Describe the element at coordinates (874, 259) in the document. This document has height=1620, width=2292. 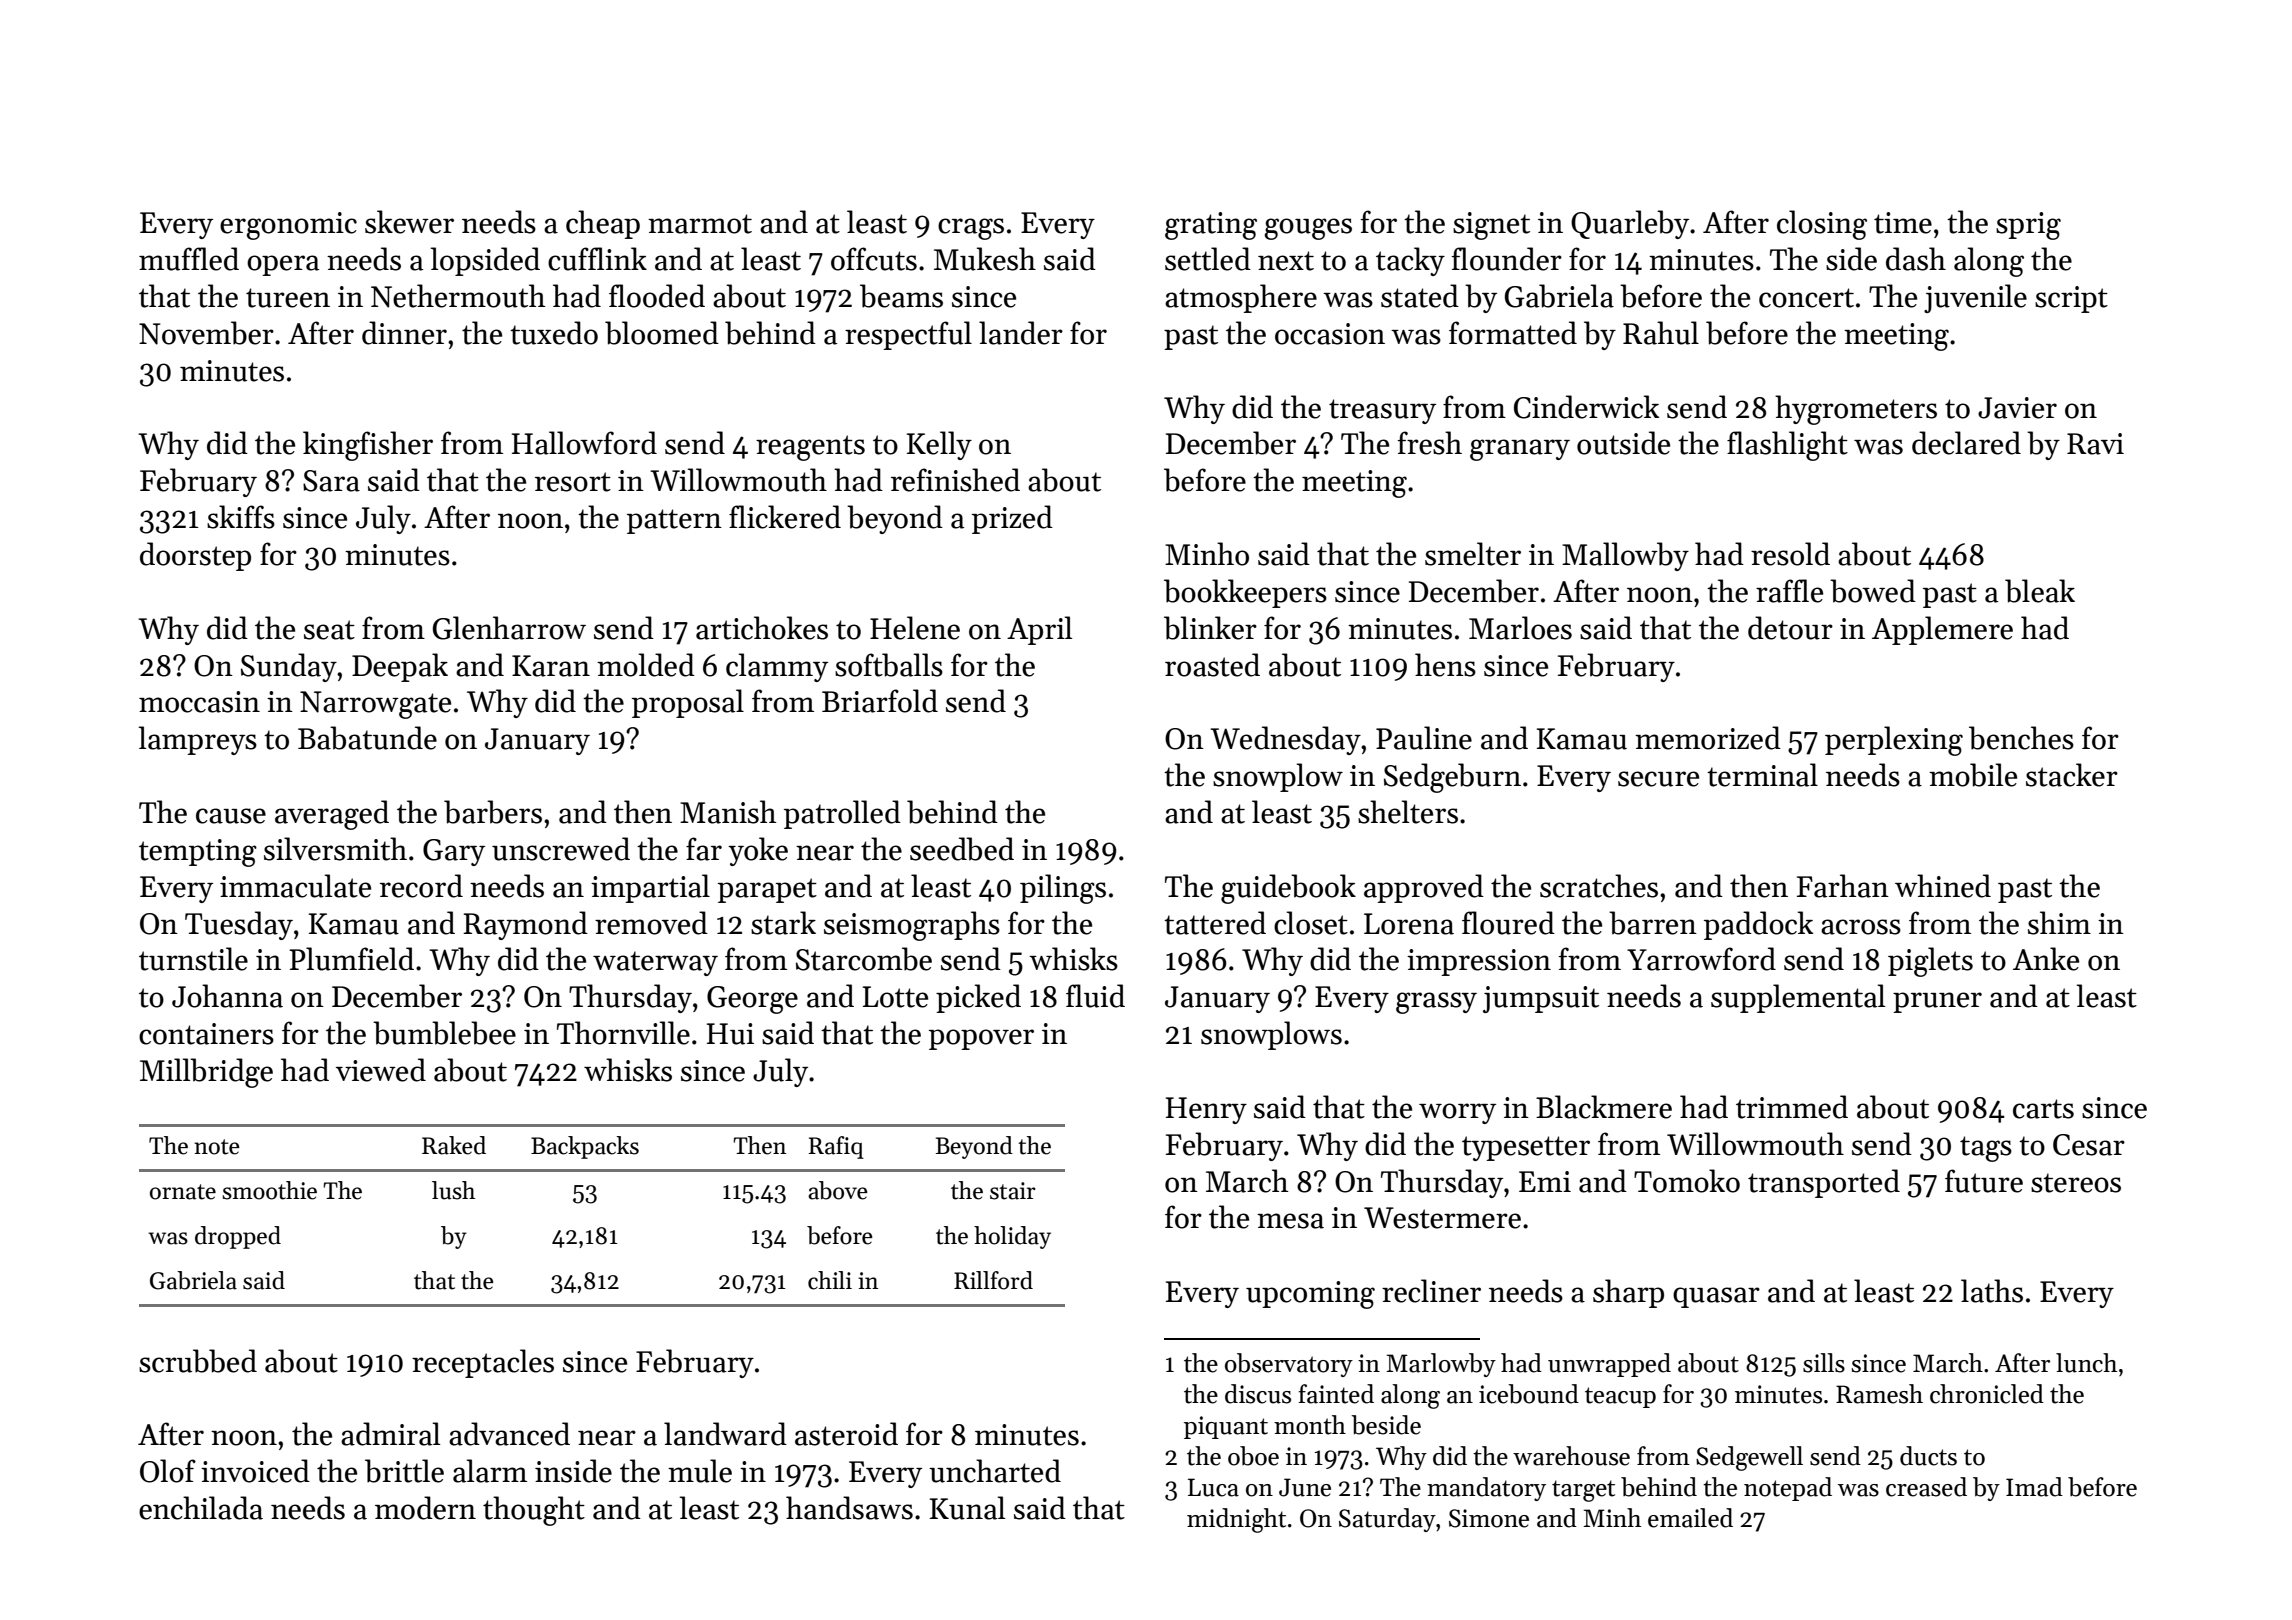
I see `offcuts` at that location.
